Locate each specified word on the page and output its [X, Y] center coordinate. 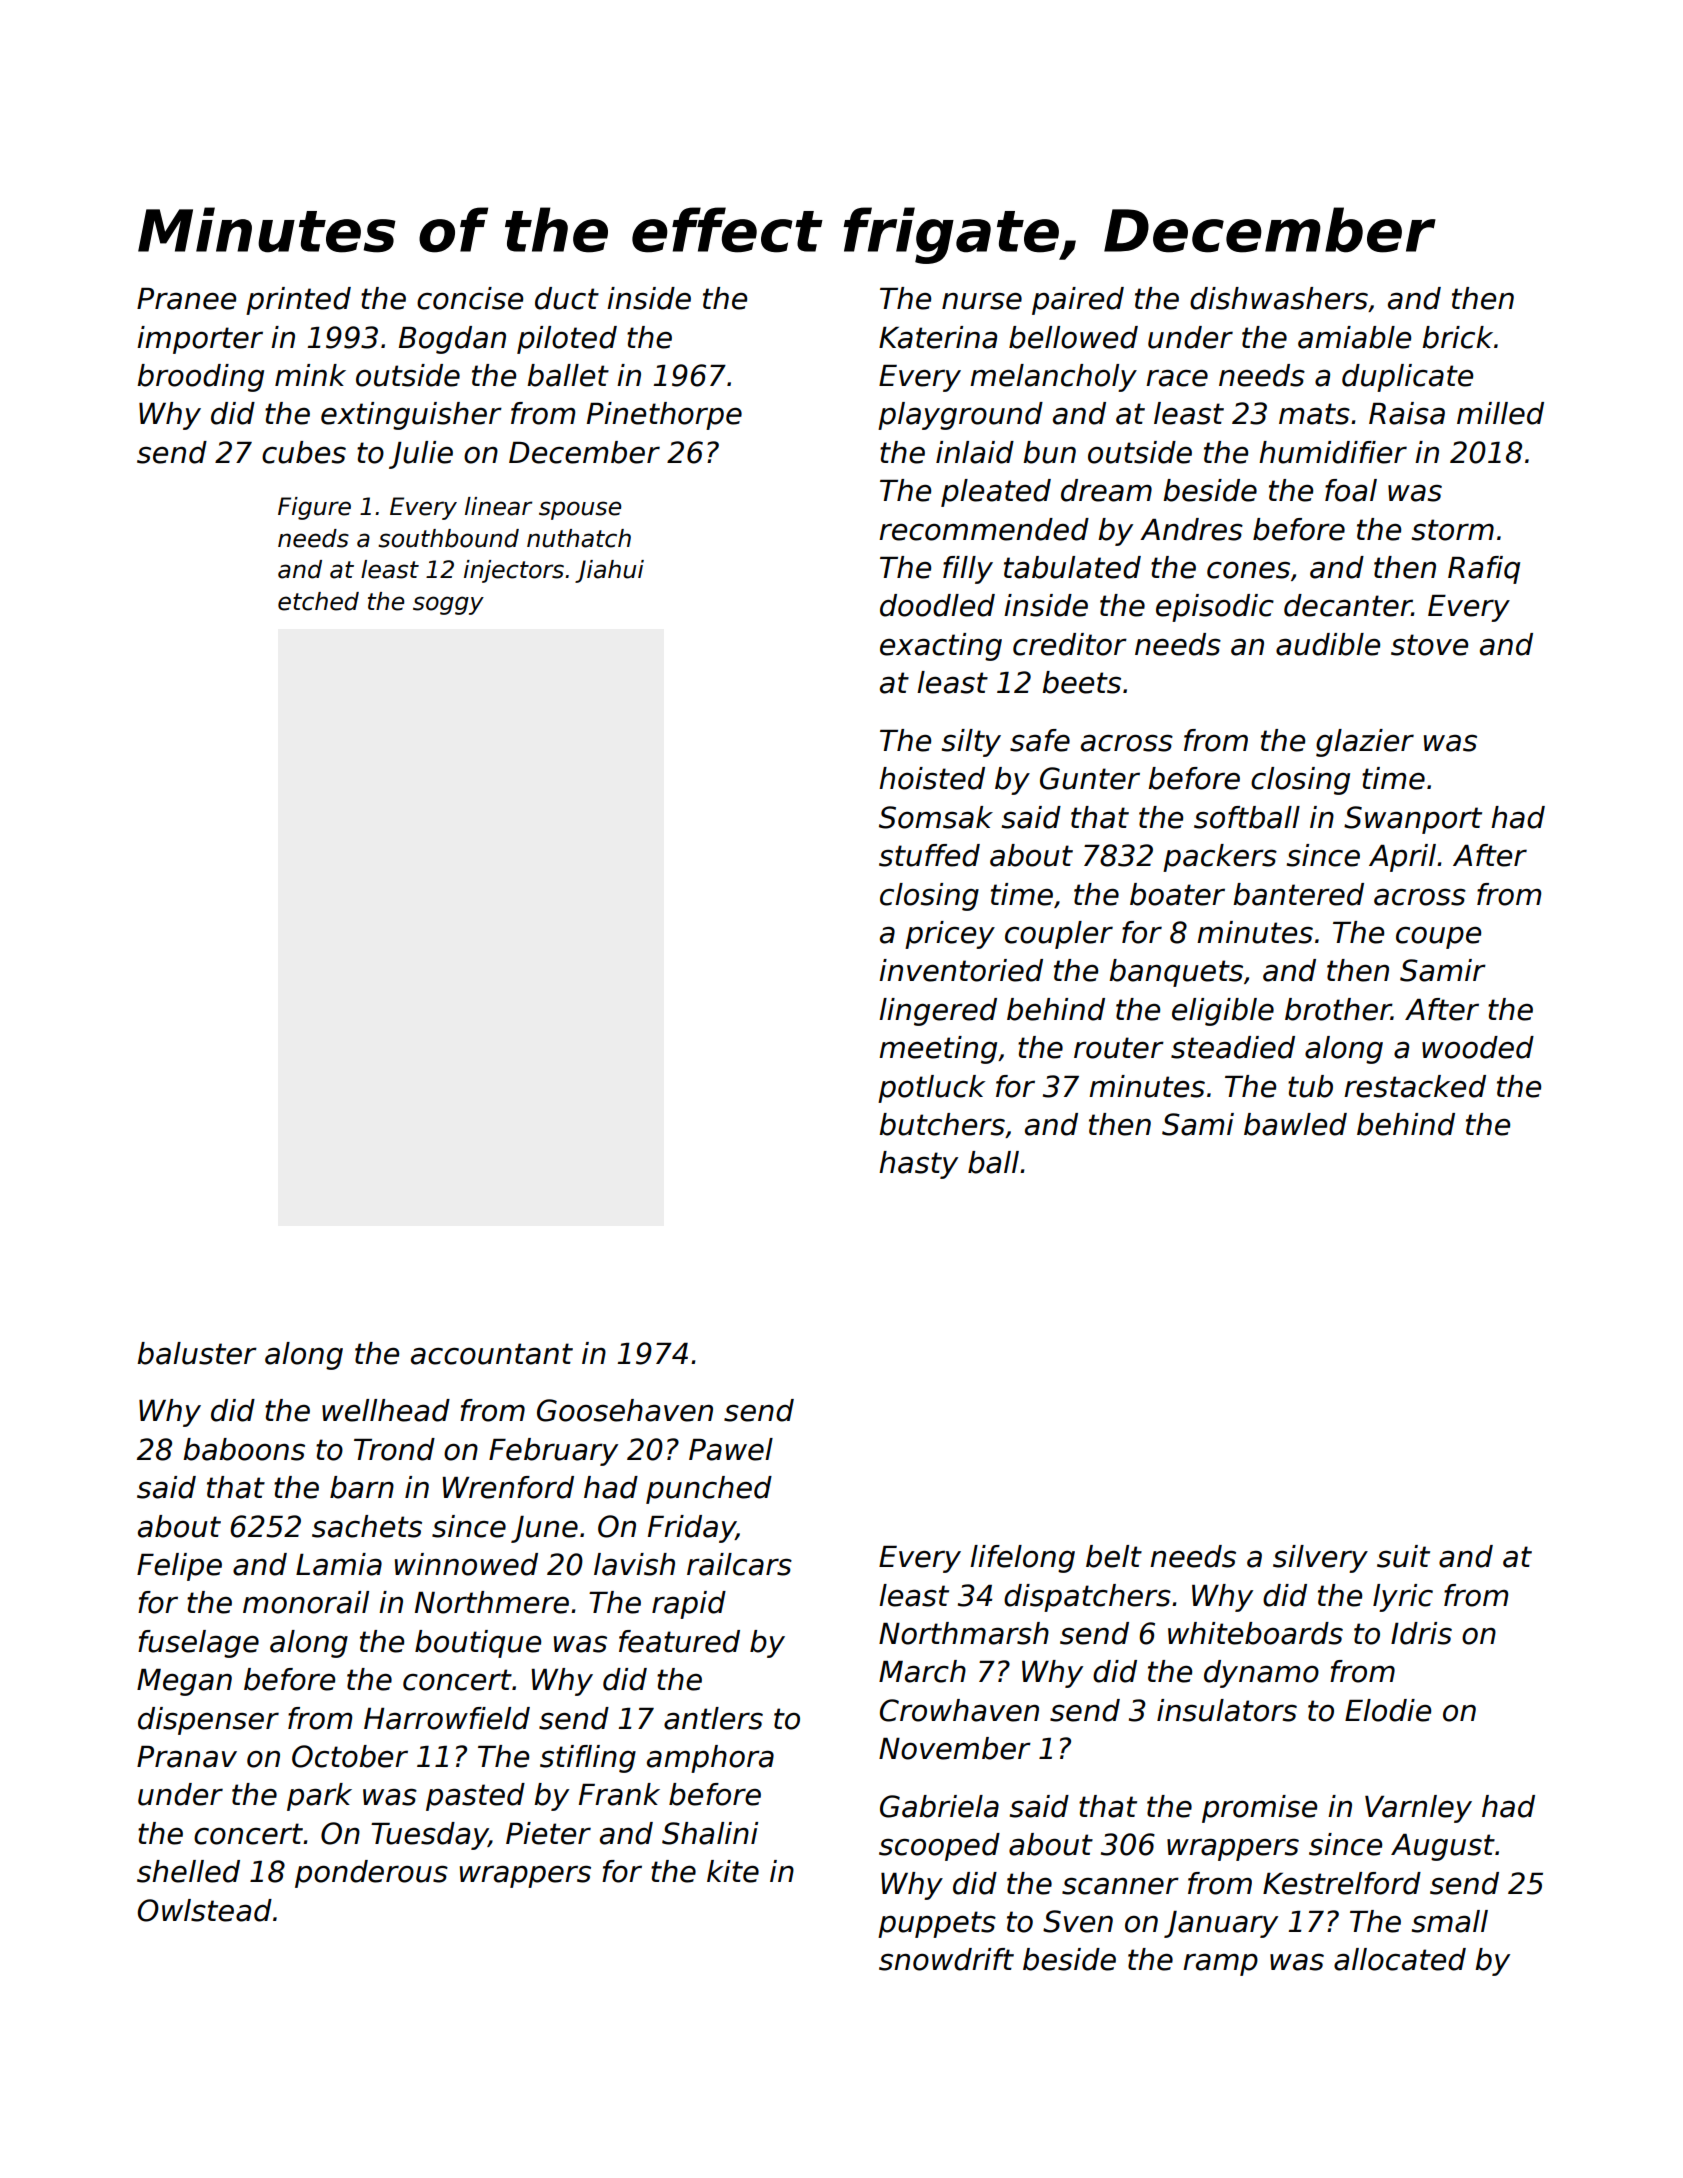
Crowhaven [959, 1710]
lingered [938, 1012]
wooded [1478, 1047]
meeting [938, 1050]
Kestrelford [1342, 1883]
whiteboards [1255, 1633]
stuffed [929, 855]
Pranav [187, 1757]
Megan [184, 1682]
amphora [710, 1759]
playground [960, 416]
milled [1500, 413]
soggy [448, 605]
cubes [304, 452]
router [1119, 1048]
